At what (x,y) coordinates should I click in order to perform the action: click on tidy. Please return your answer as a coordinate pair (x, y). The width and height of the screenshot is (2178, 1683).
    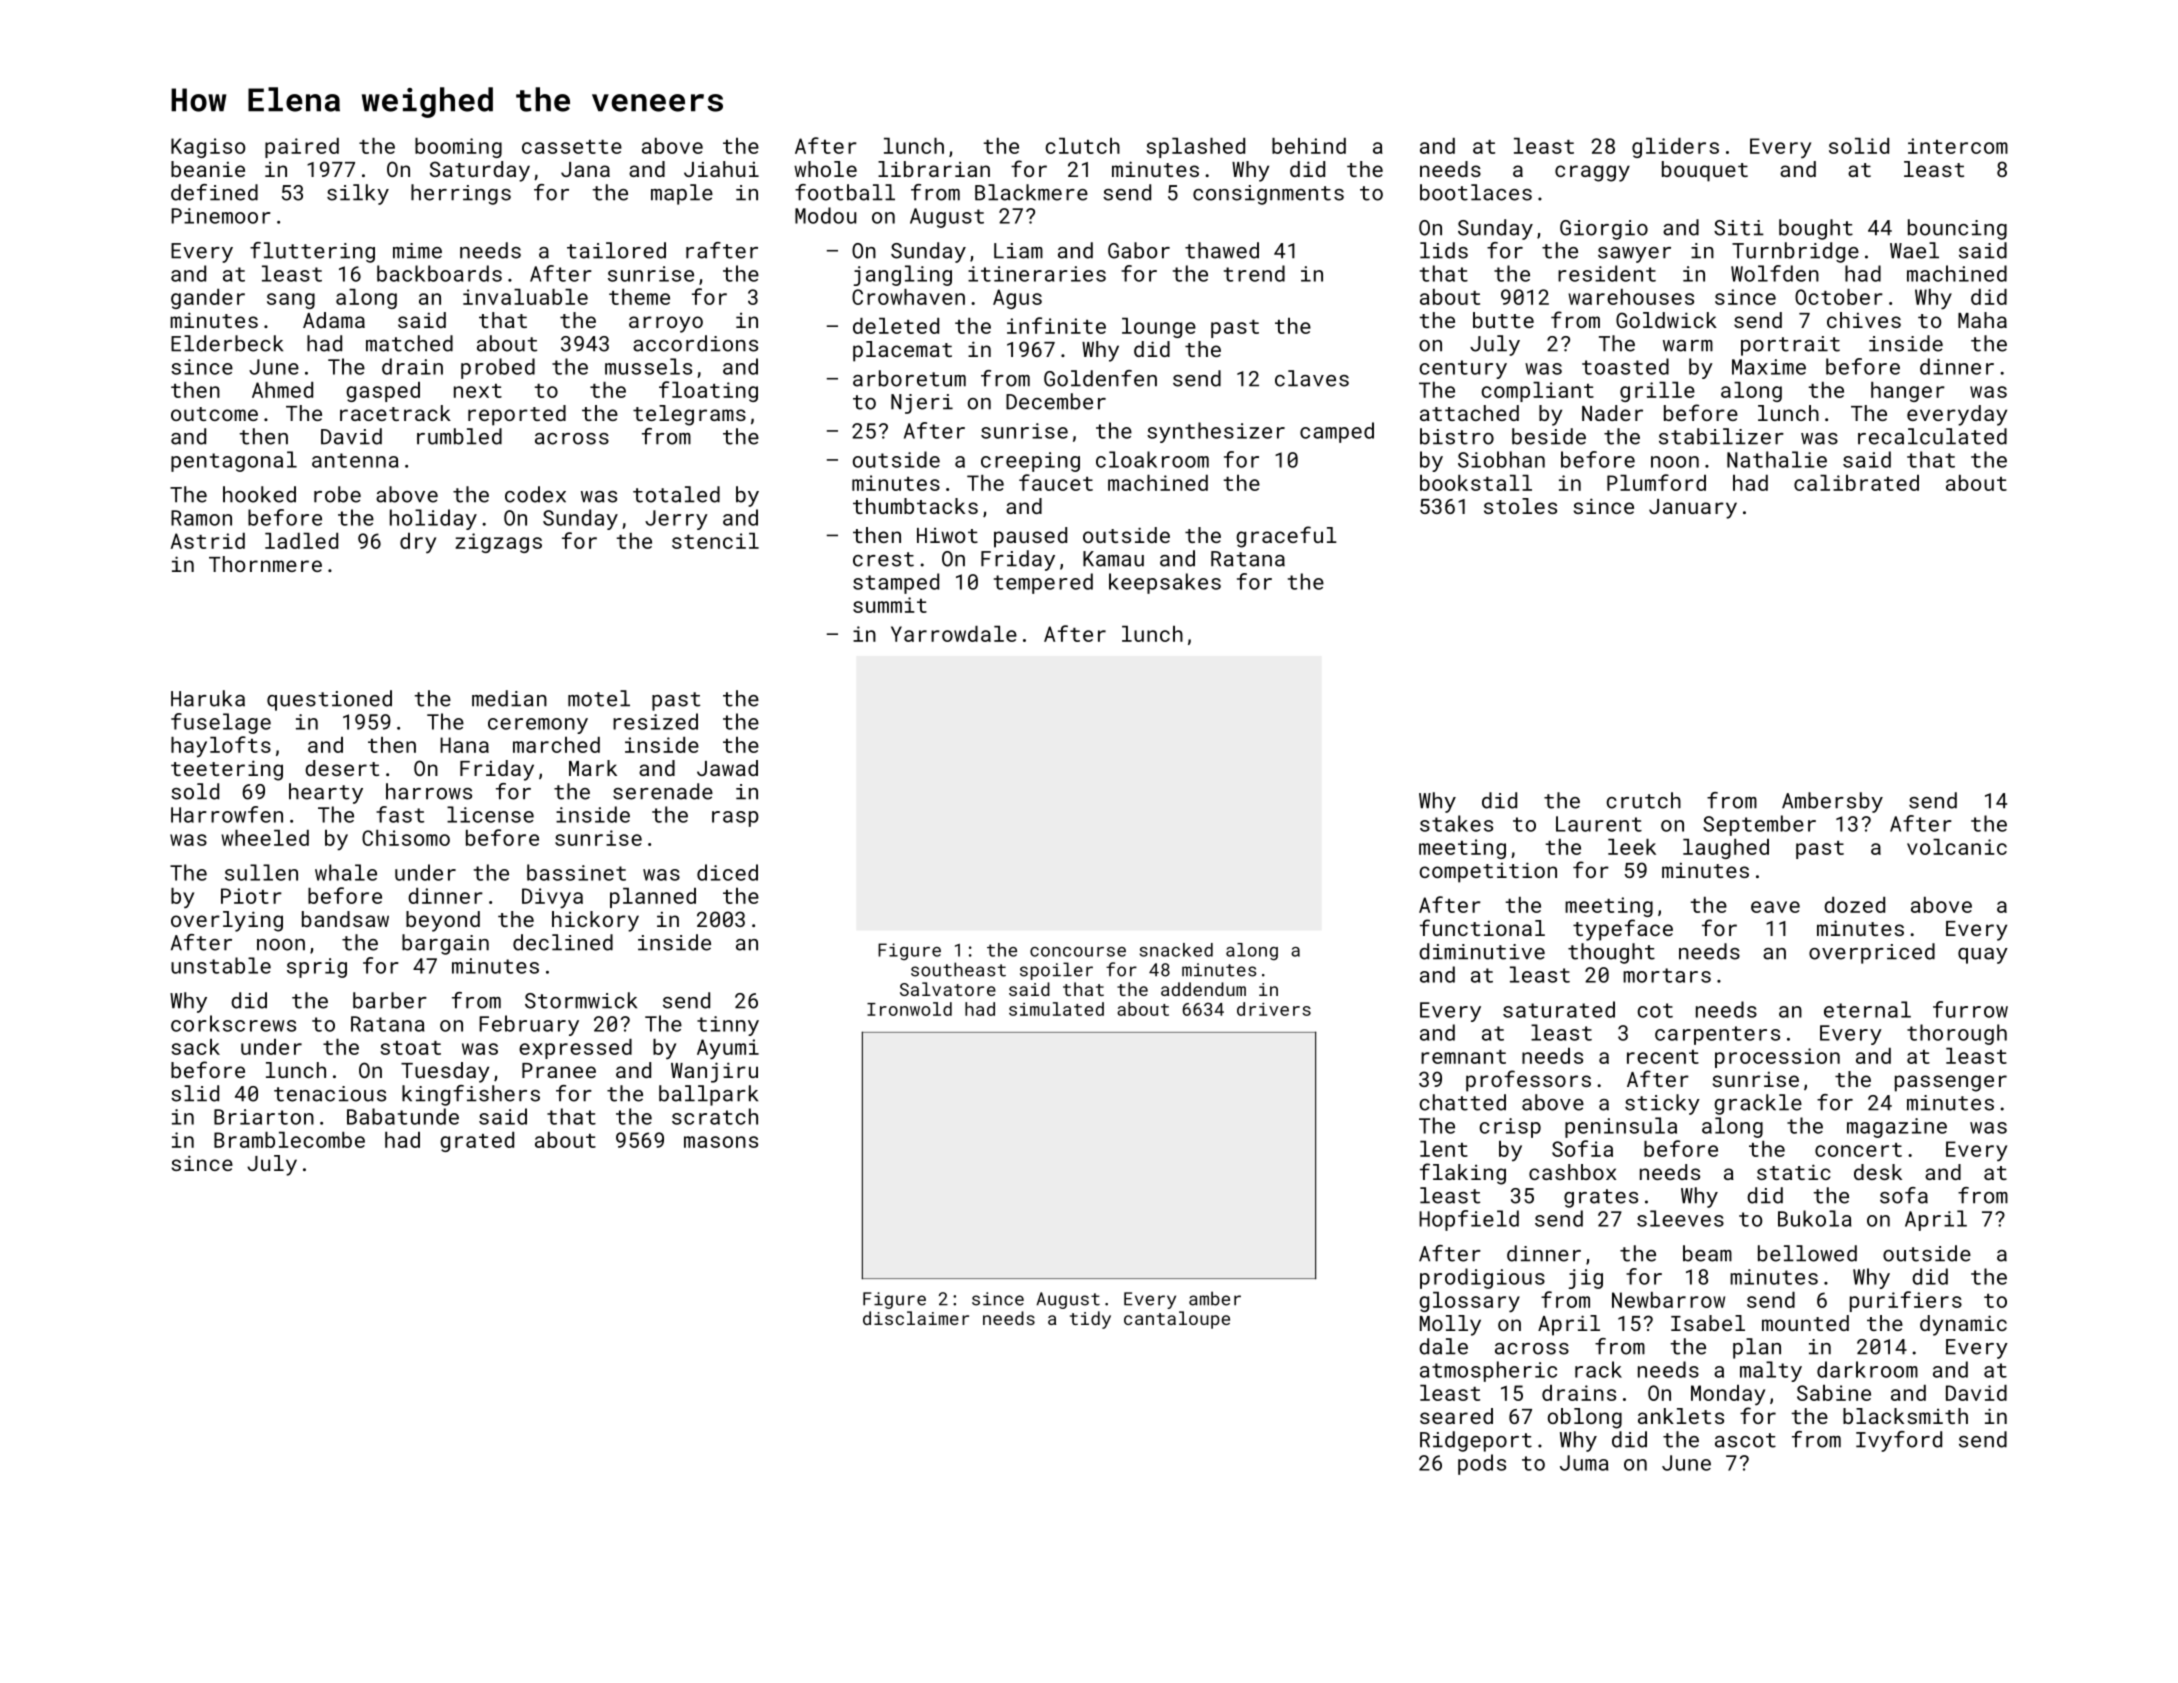
    Looking at the image, I should click on (1090, 1320).
